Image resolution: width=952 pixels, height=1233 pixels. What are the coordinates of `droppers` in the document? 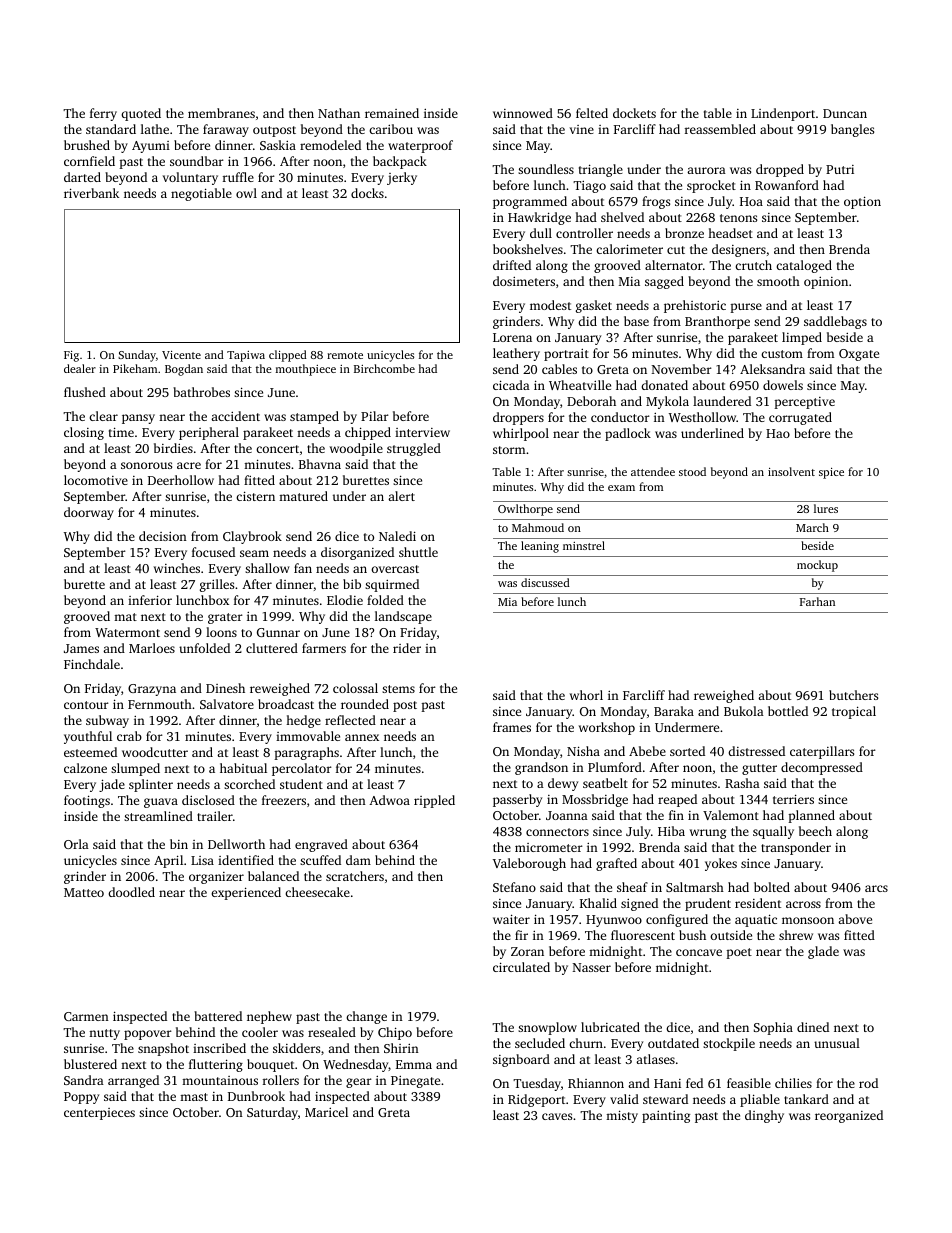 It's located at (518, 418).
